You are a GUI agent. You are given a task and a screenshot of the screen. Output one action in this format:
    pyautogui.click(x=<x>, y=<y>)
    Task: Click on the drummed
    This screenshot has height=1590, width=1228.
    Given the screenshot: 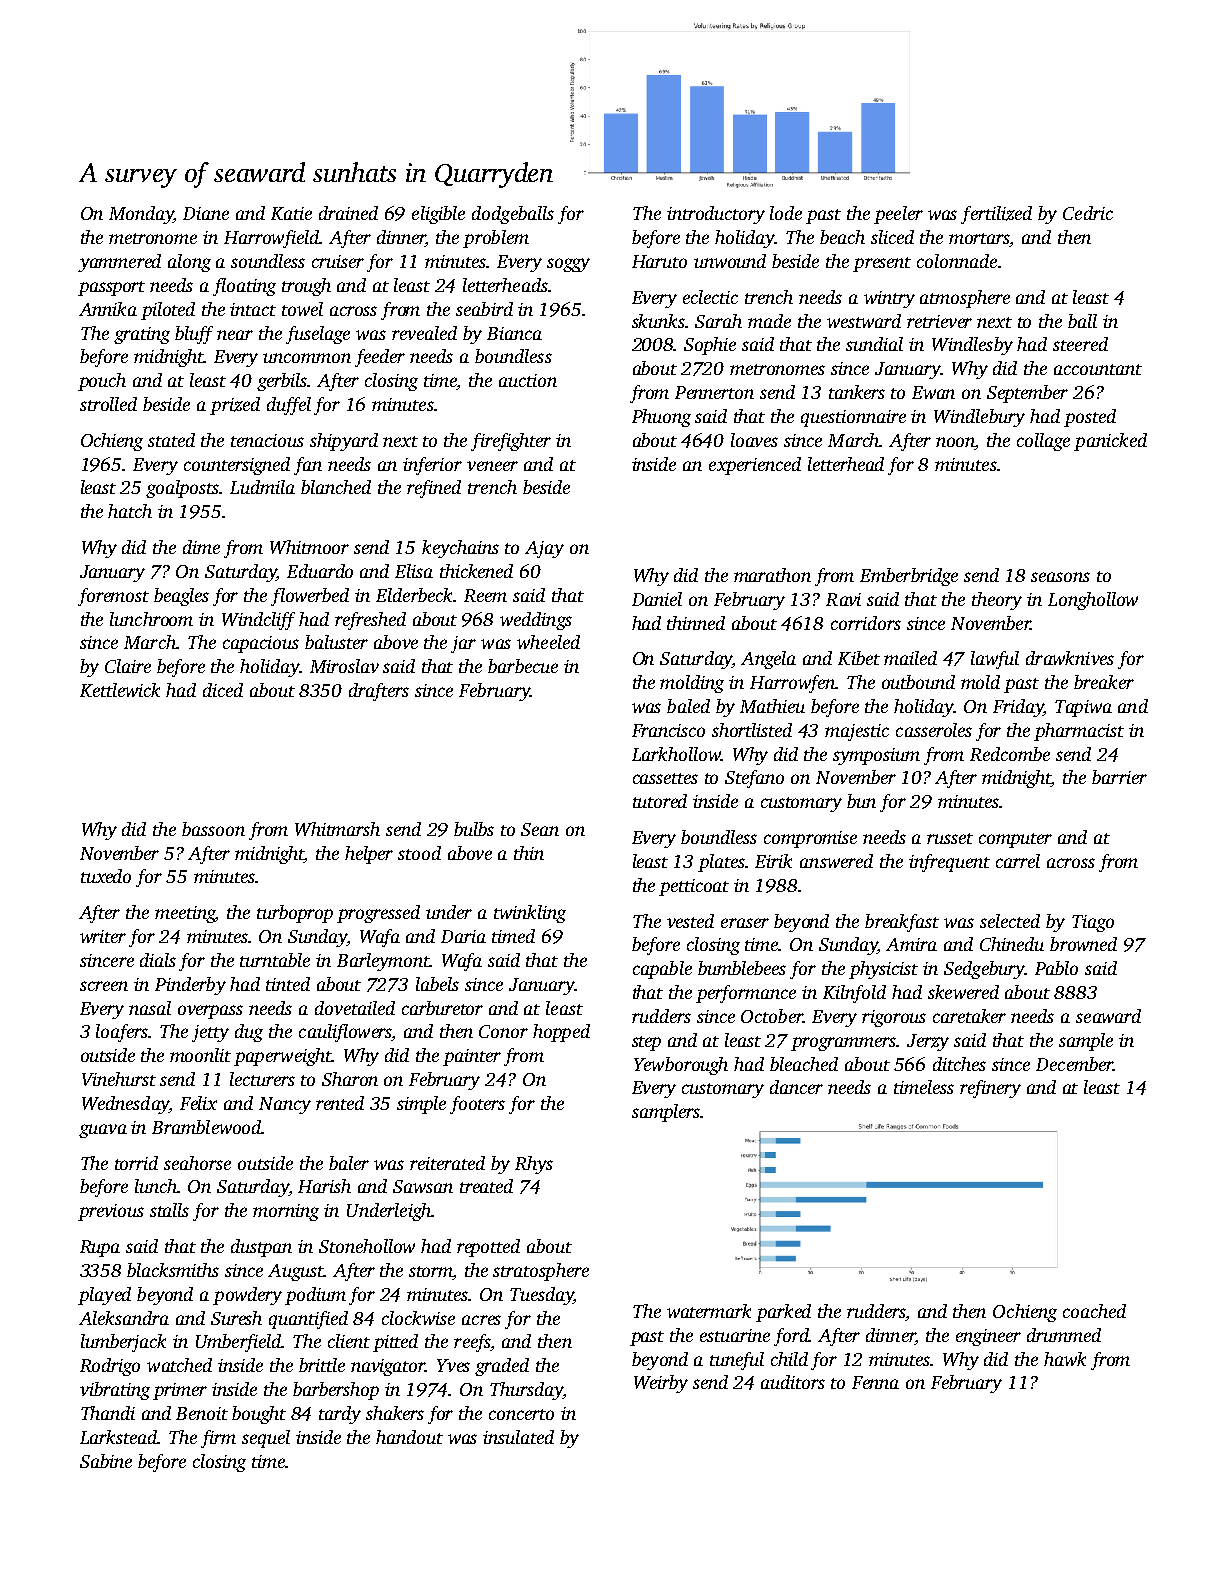 What is the action you would take?
    pyautogui.click(x=1064, y=1335)
